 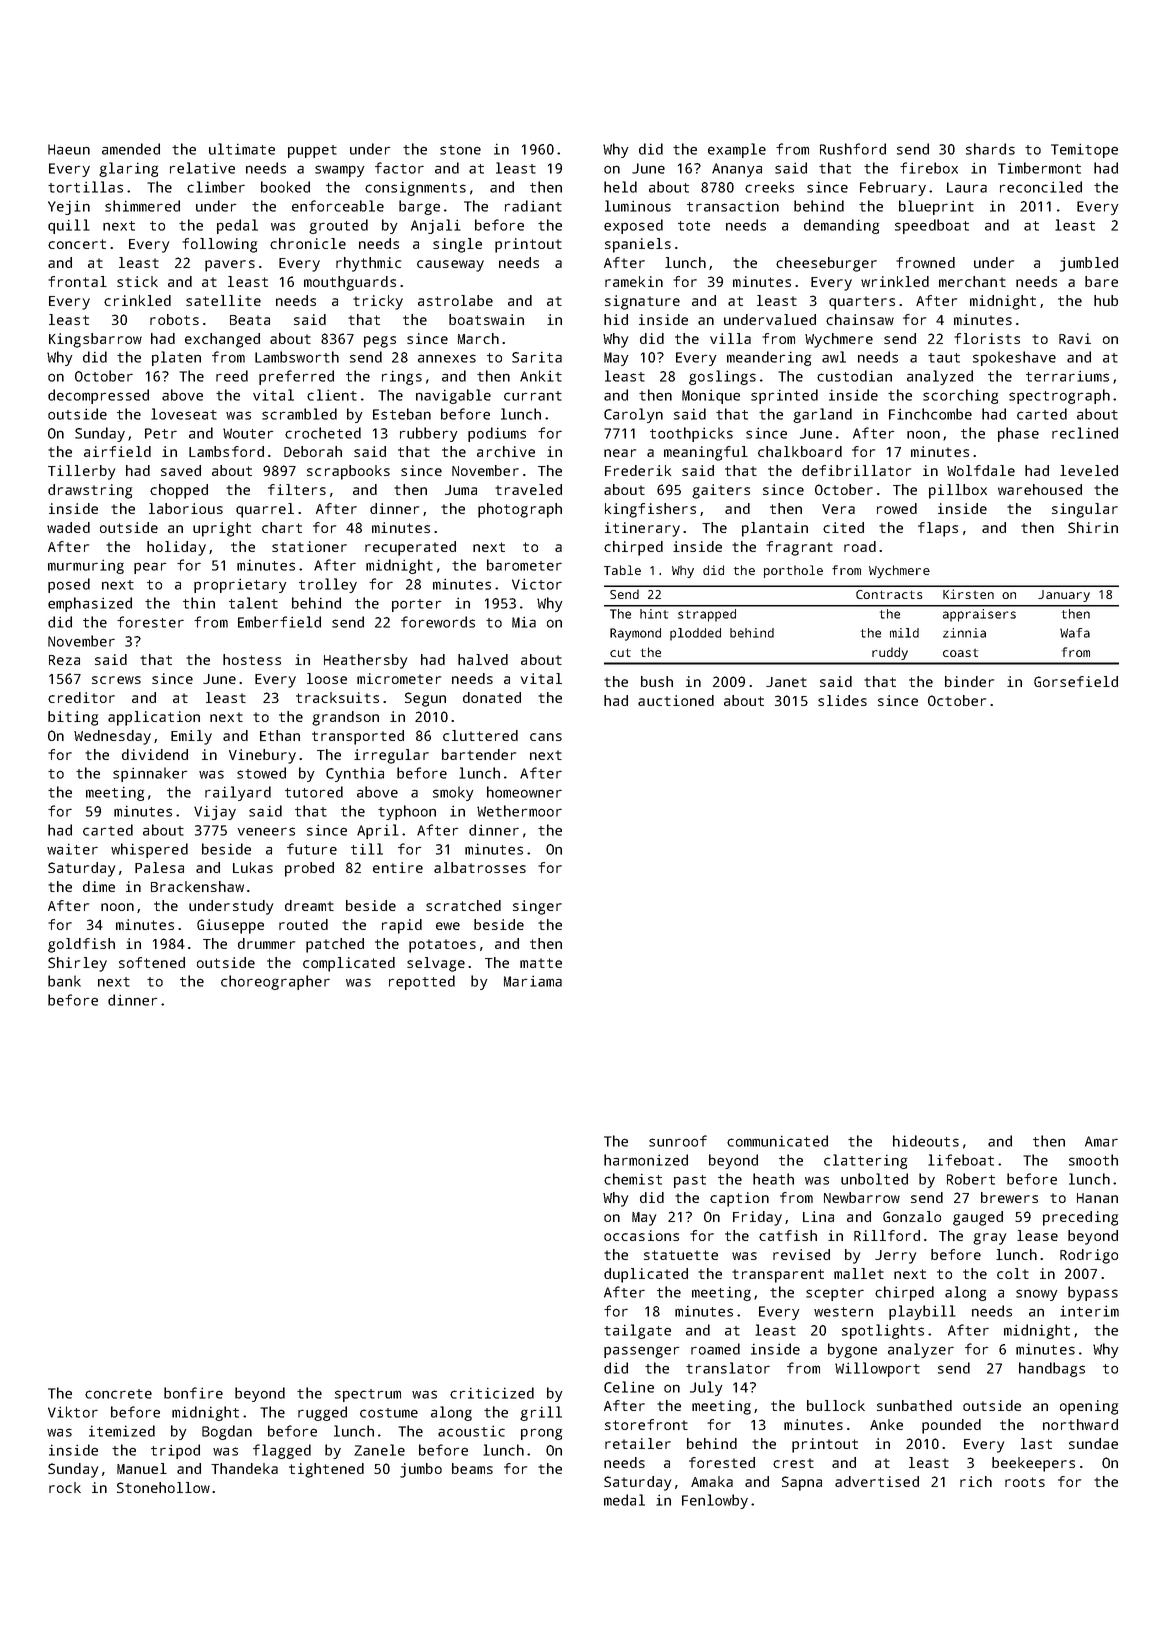 I want to click on shards, so click(x=990, y=149).
